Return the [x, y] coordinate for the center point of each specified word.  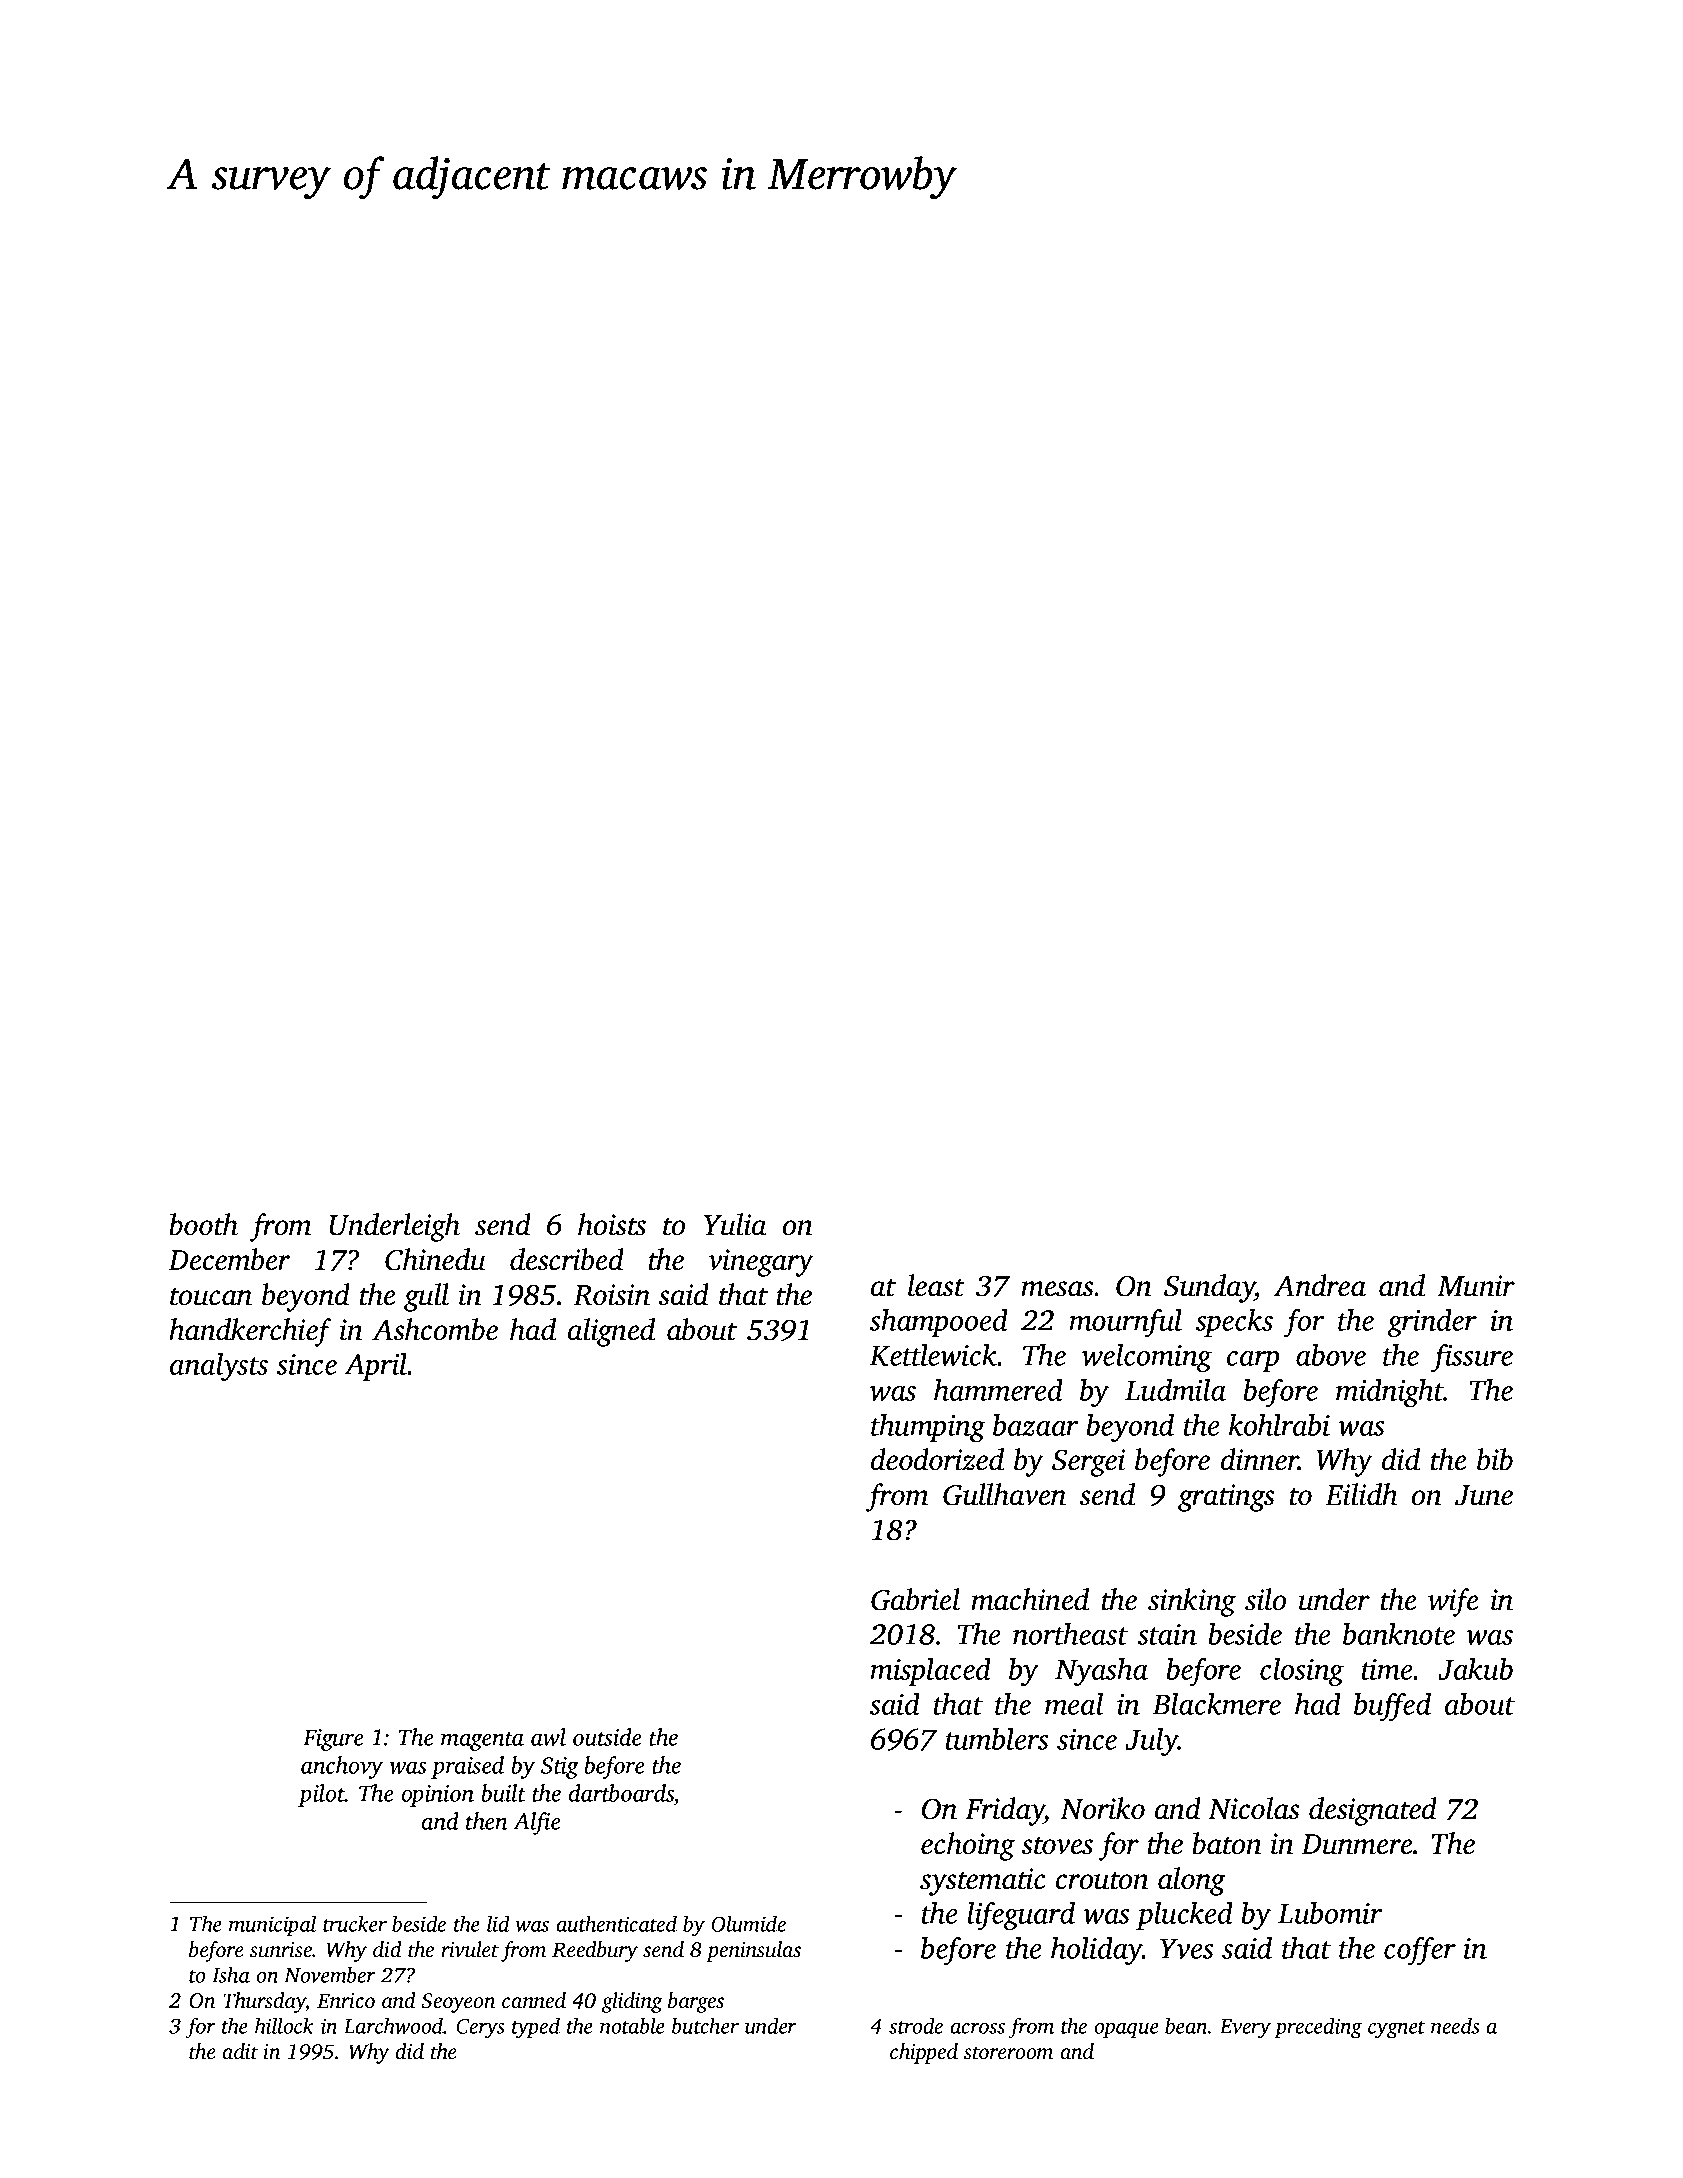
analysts [219, 1366]
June [1484, 1495]
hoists [612, 1224]
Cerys [480, 2028]
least [936, 1285]
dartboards [621, 1793]
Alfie [537, 1823]
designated [1373, 1811]
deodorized [937, 1459]
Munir [1476, 1286]
